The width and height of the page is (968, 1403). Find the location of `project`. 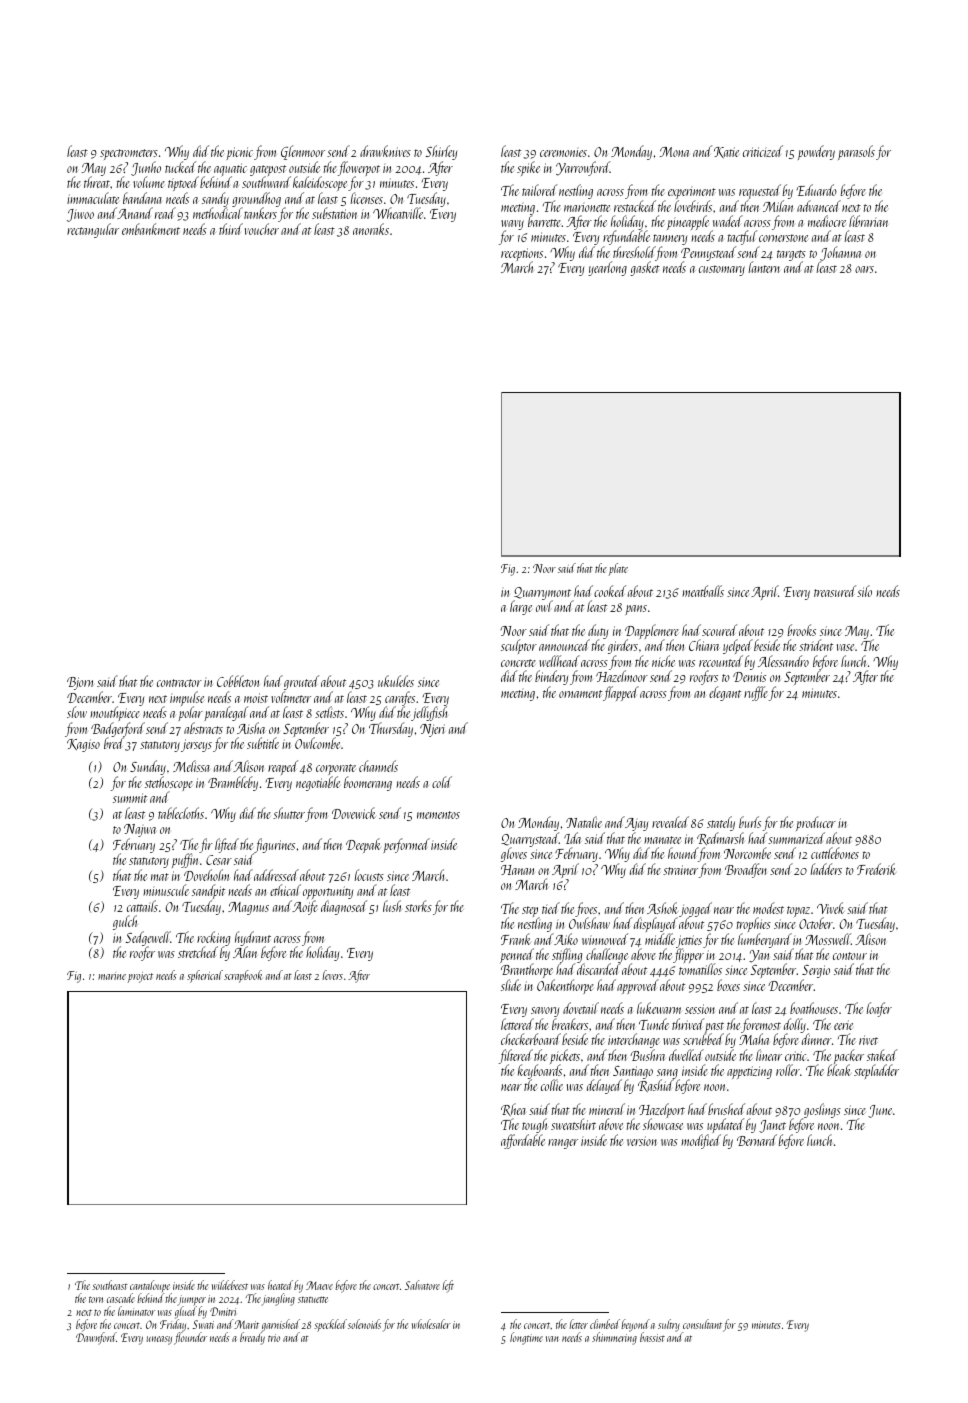

project is located at coordinates (140, 977).
